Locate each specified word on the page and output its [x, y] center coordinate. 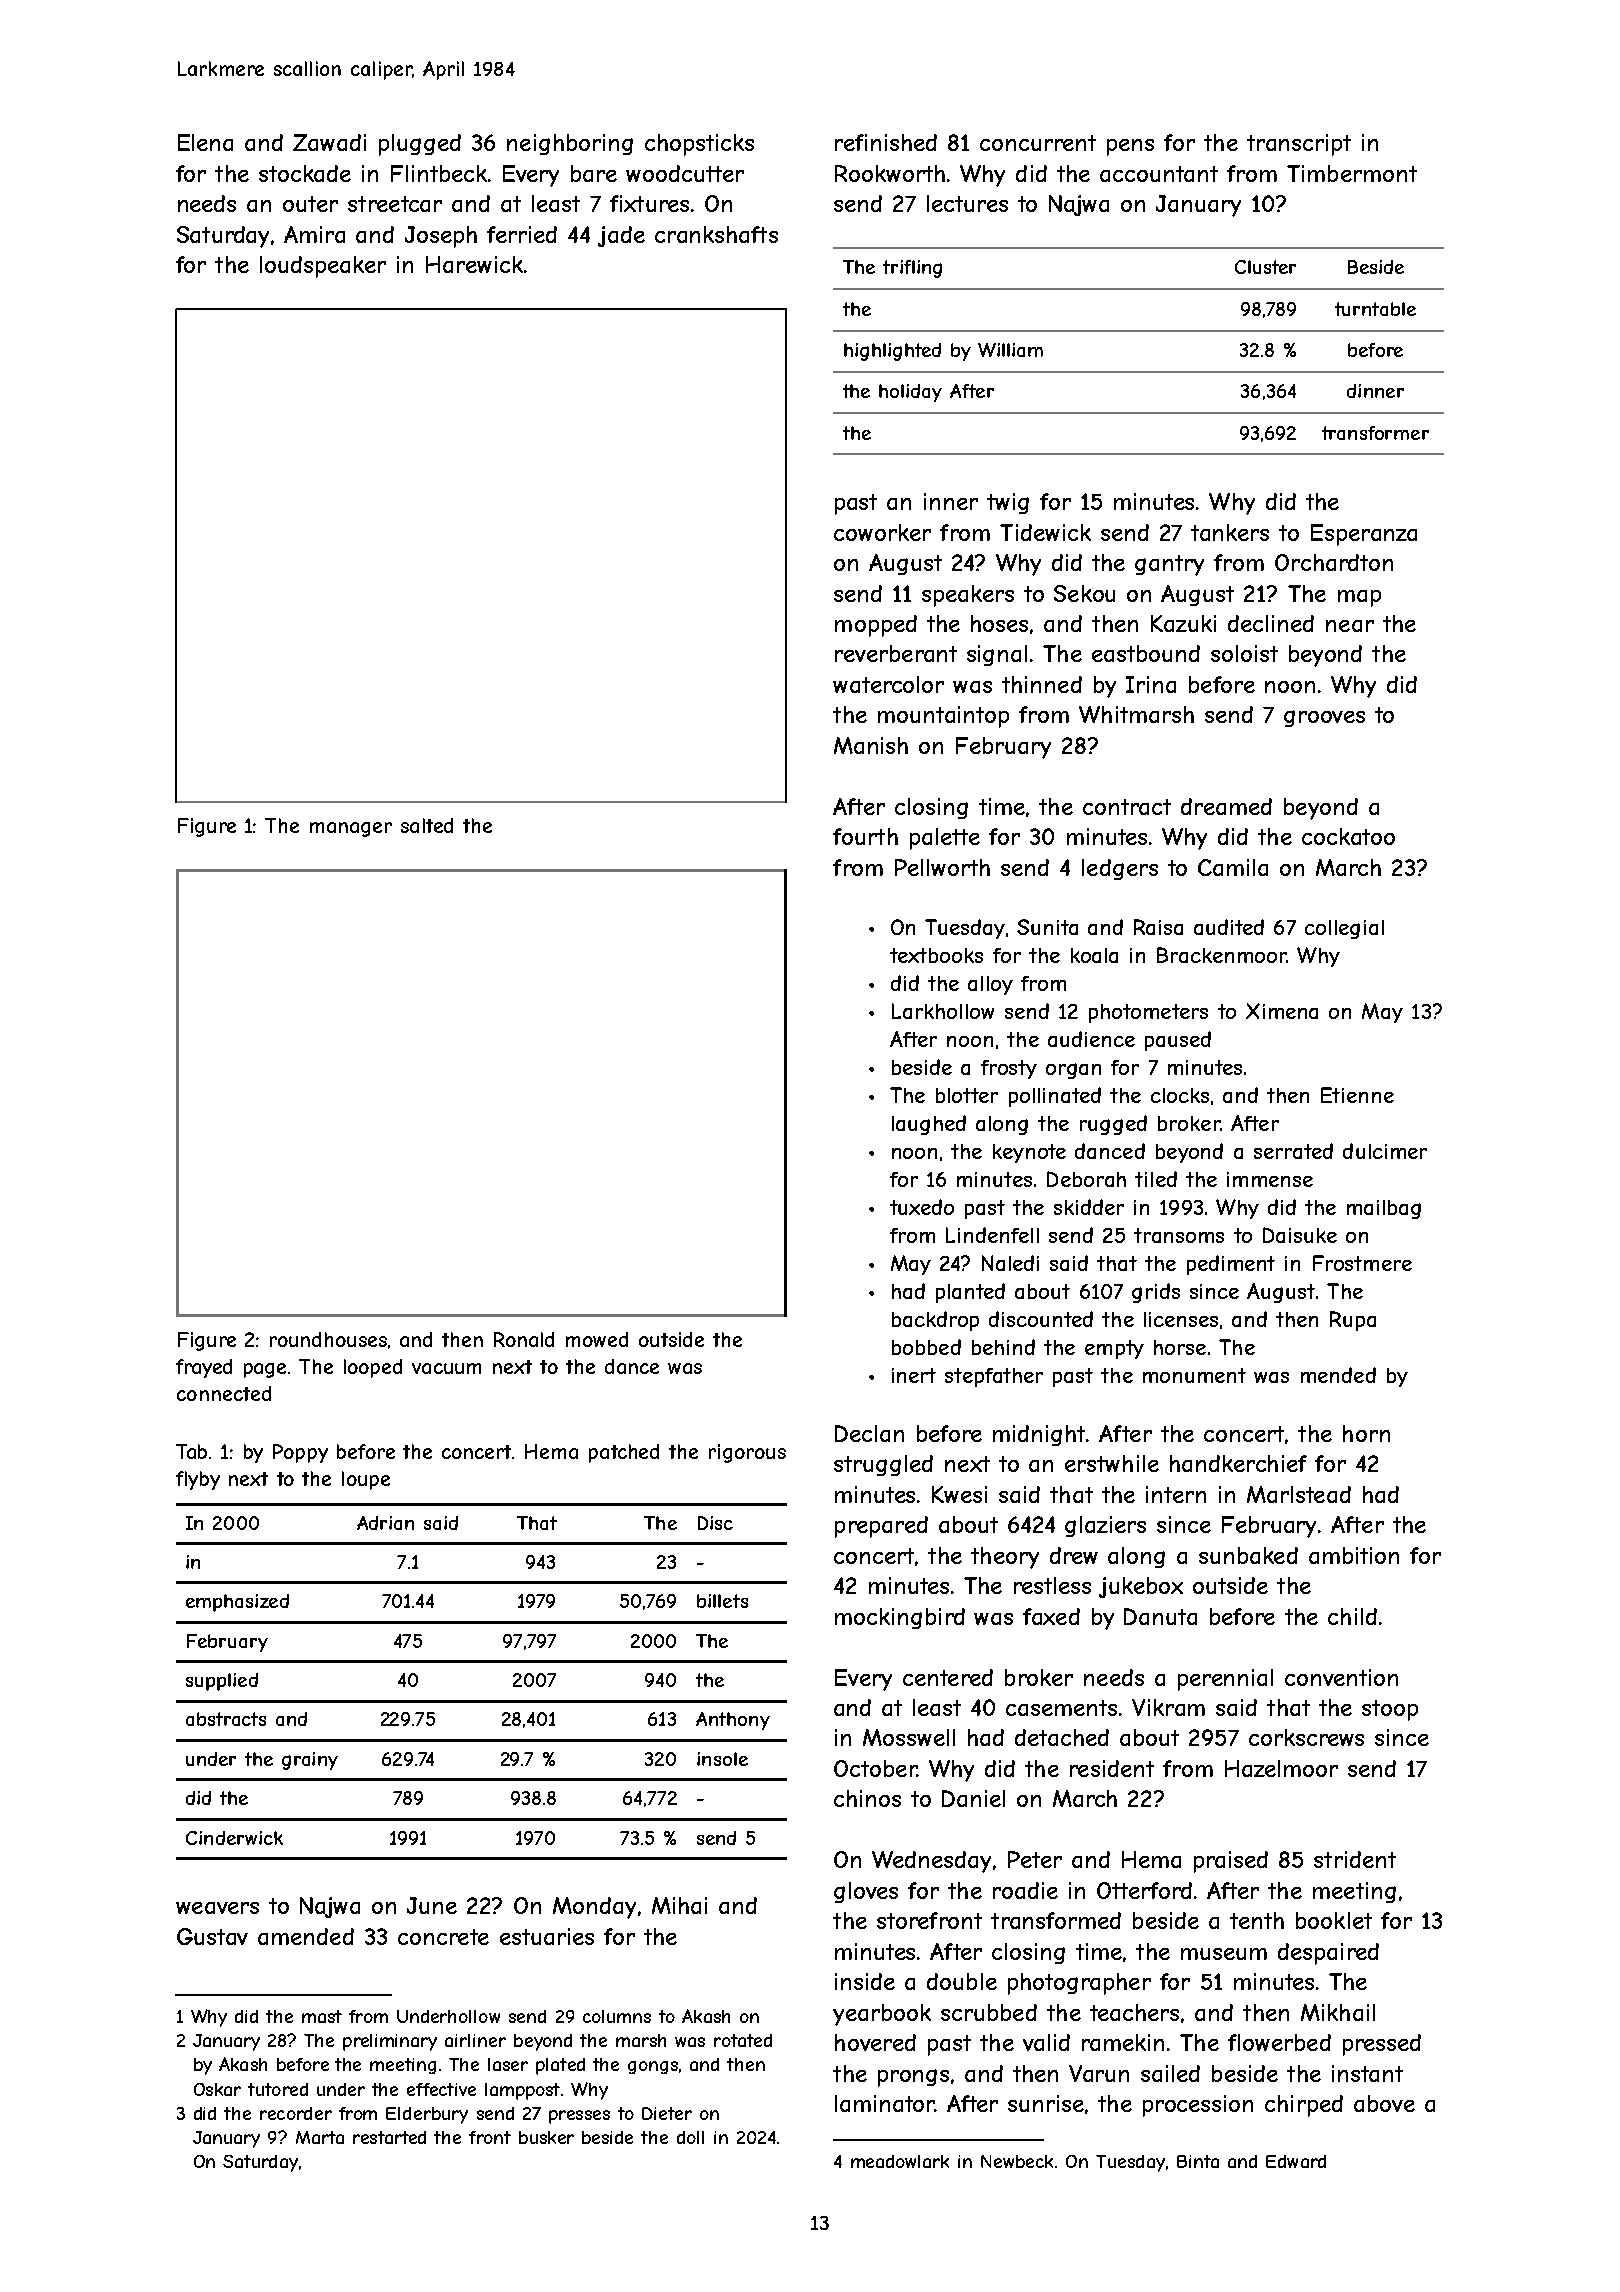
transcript [1299, 145]
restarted [389, 2137]
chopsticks [699, 145]
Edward [1296, 2161]
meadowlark [900, 2161]
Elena [205, 142]
